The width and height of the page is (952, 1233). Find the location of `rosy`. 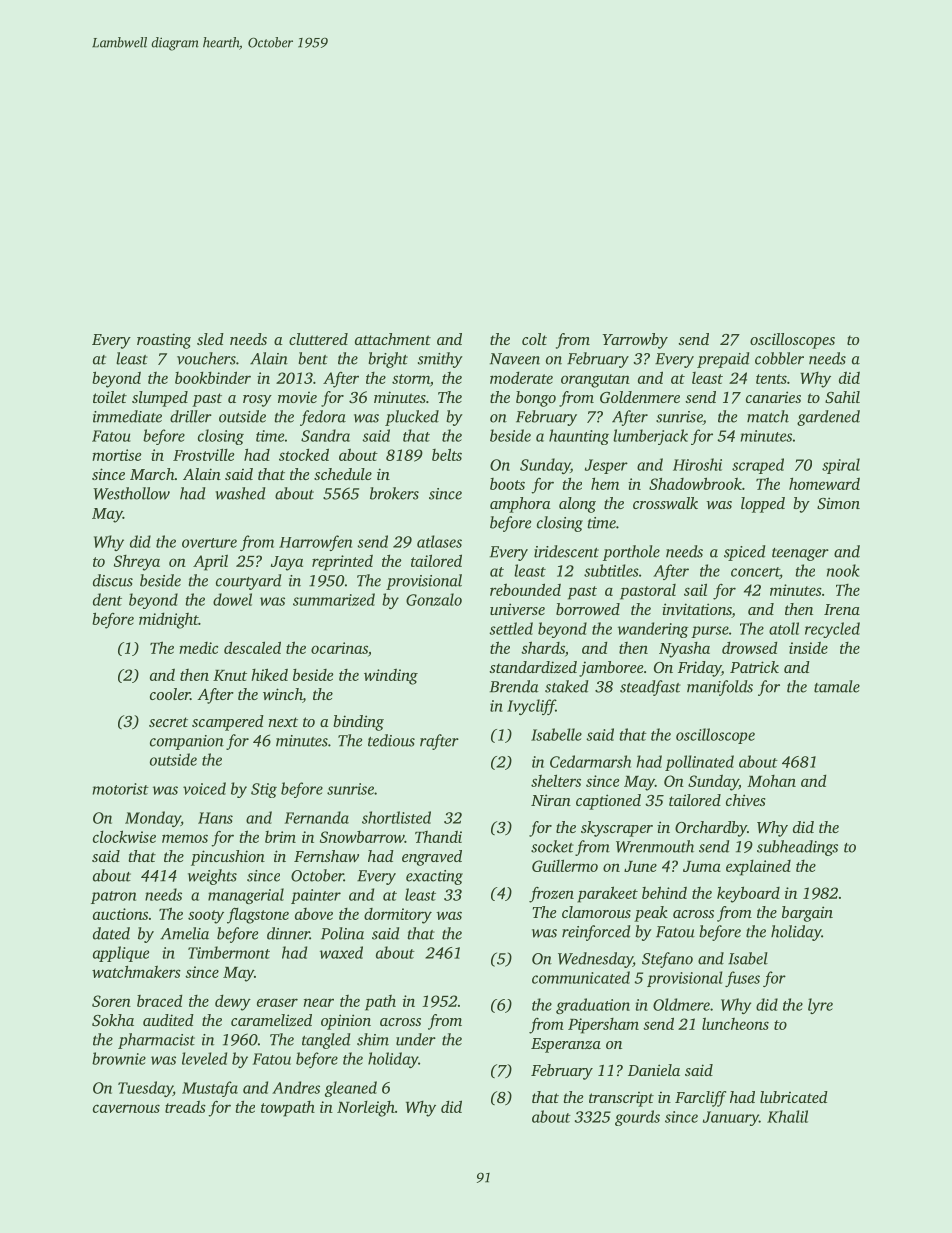

rosy is located at coordinates (257, 401).
